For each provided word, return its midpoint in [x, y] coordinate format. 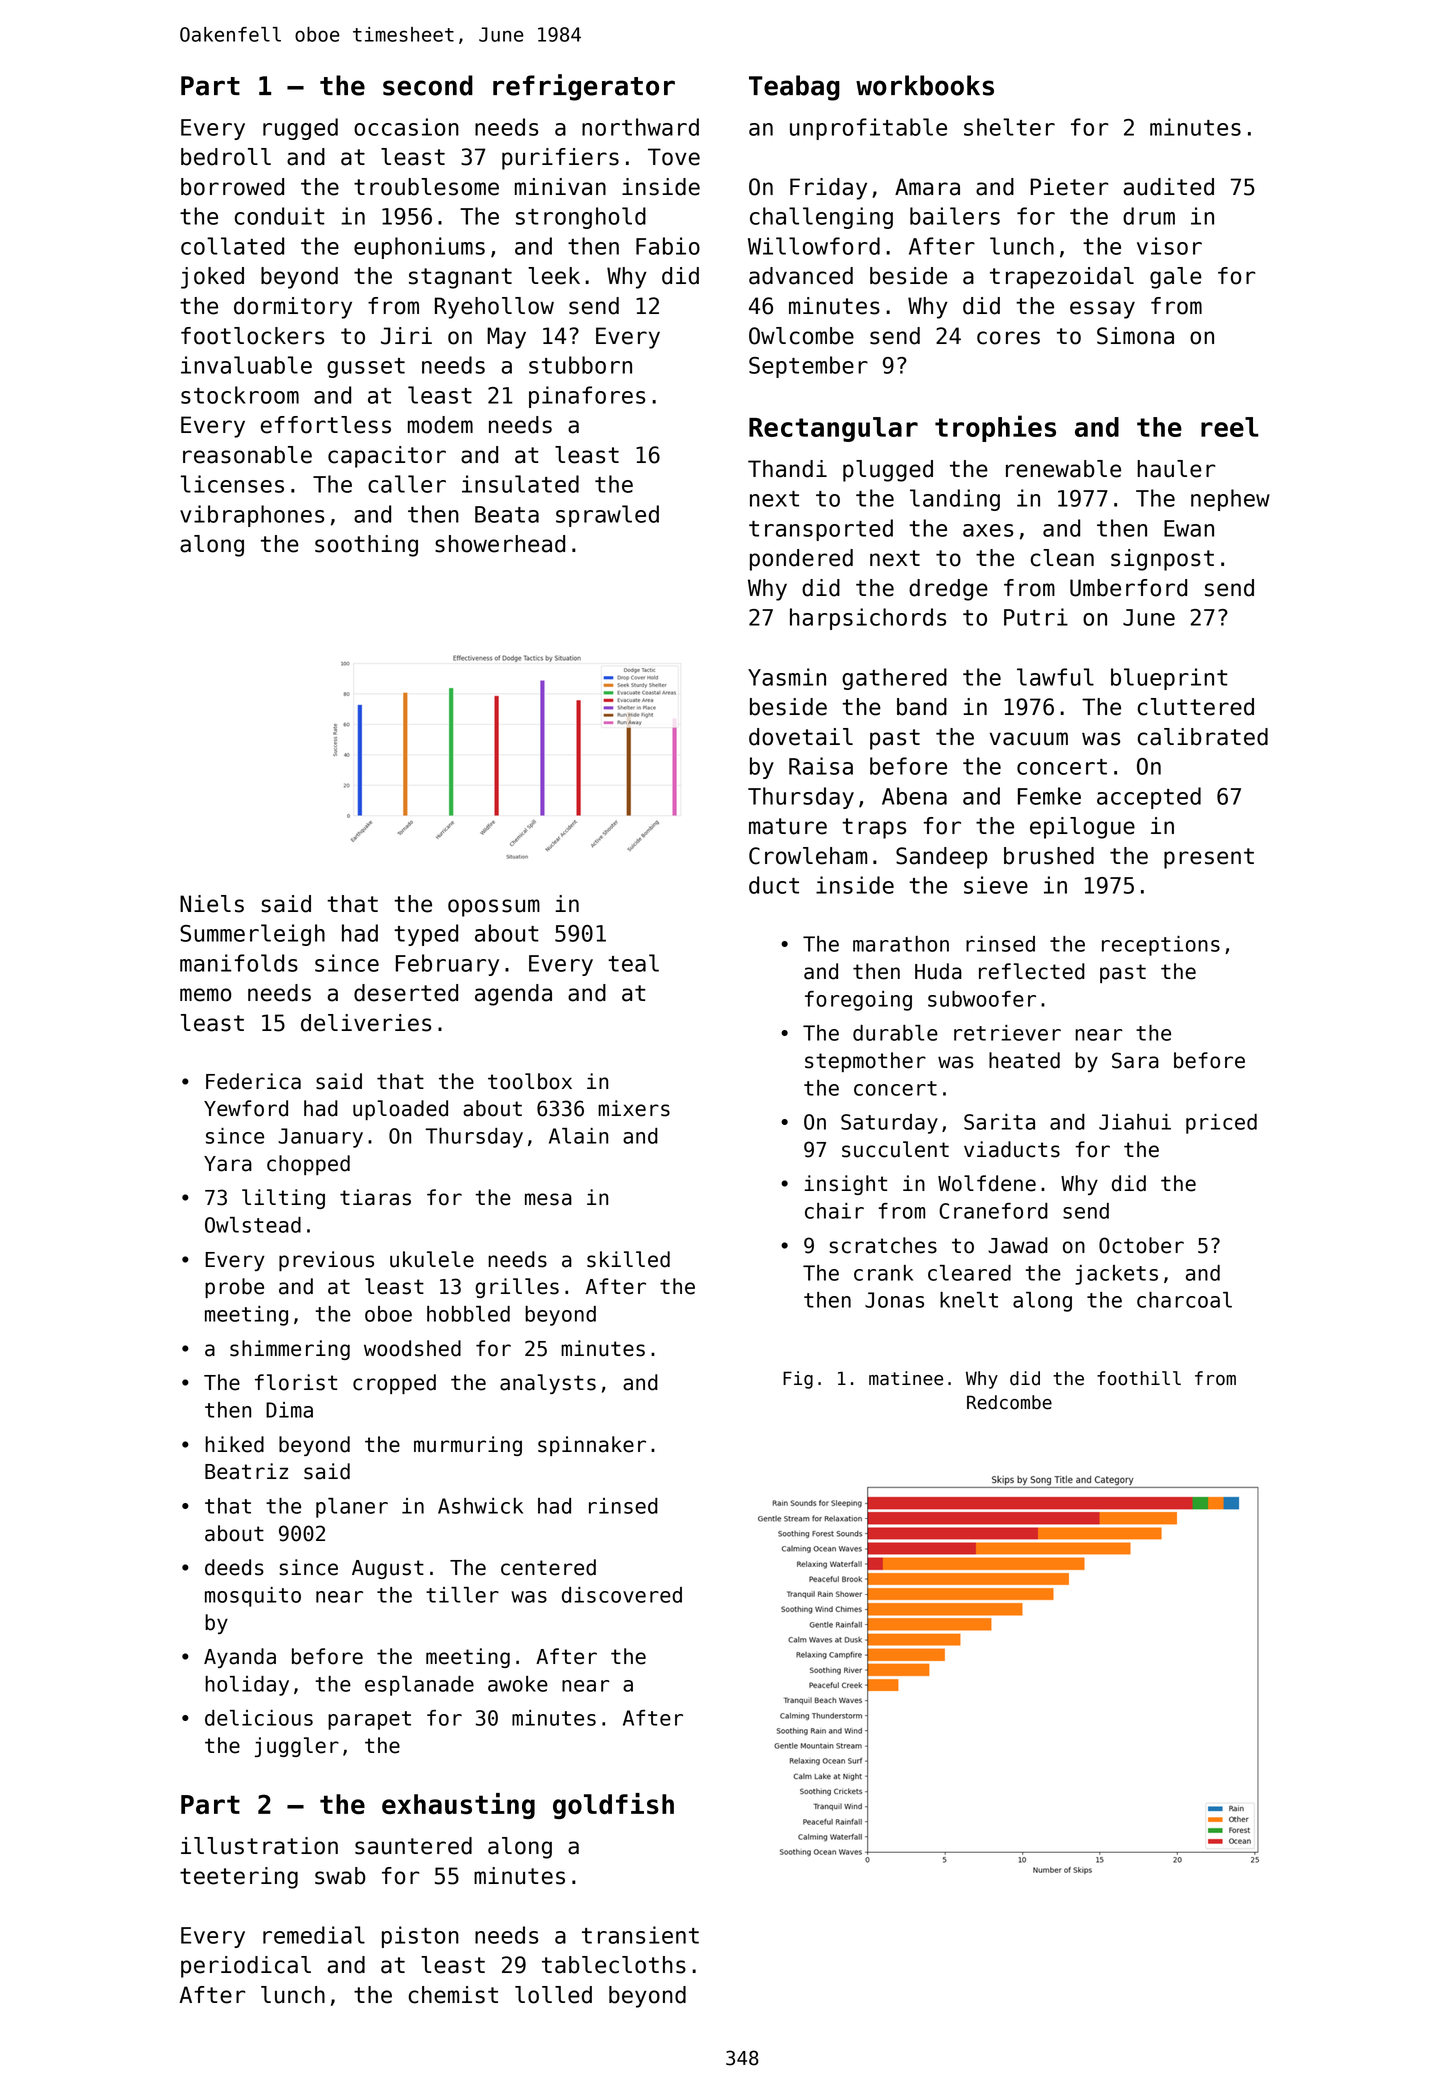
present [1209, 858]
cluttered [1196, 707]
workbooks [925, 85]
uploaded [400, 1110]
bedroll [226, 157]
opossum [494, 908]
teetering [239, 1878]
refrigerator [584, 87]
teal [633, 963]
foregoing [858, 1001]
